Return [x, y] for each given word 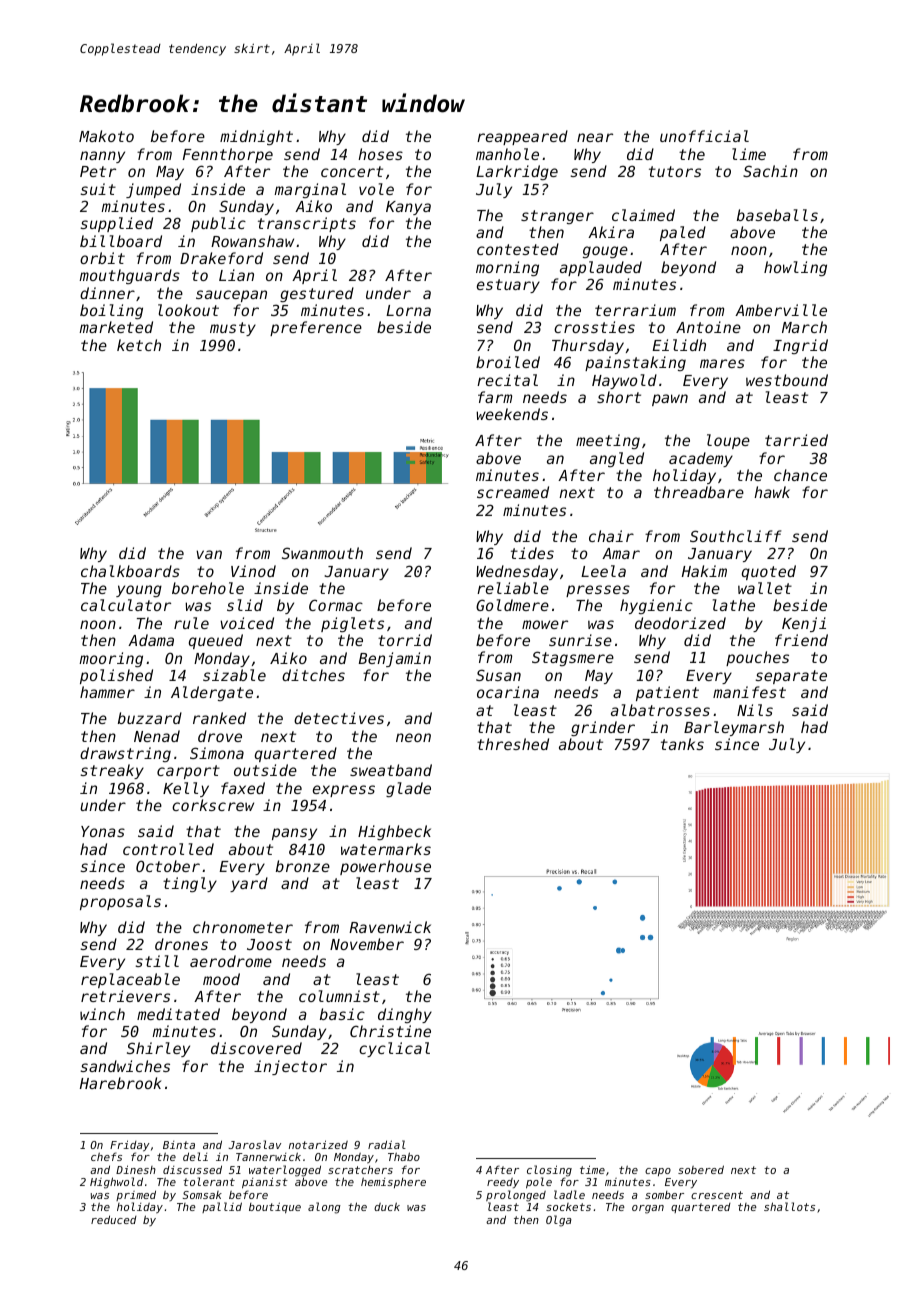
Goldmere [512, 605]
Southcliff [736, 536]
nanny [102, 157]
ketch [139, 345]
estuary [508, 286]
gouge [605, 252]
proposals [120, 902]
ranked [219, 718]
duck [387, 1206]
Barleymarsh [734, 728]
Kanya [408, 208]
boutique [275, 1208]
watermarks [386, 849]
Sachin [770, 171]
